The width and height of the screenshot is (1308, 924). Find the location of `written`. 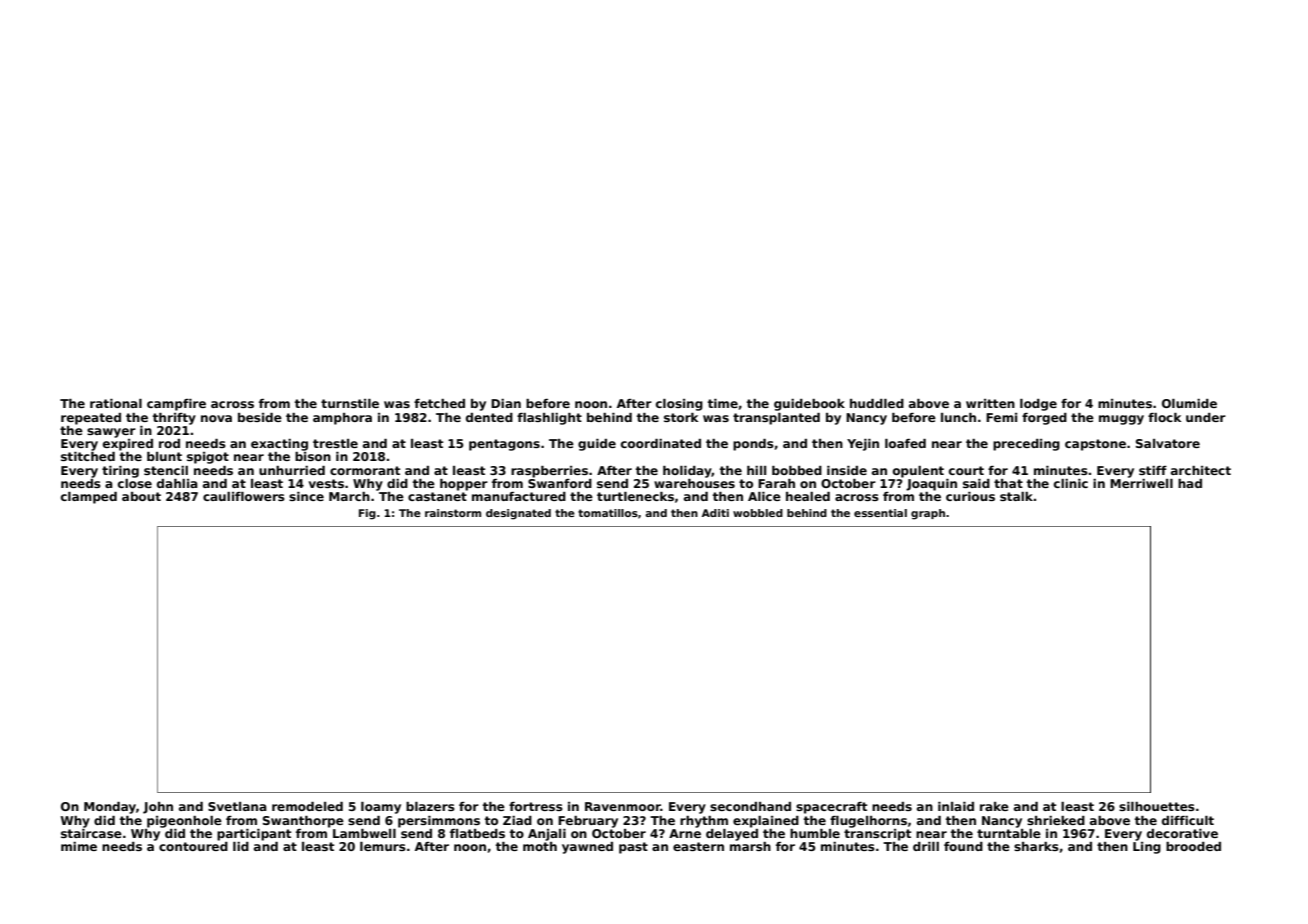

written is located at coordinates (990, 403).
